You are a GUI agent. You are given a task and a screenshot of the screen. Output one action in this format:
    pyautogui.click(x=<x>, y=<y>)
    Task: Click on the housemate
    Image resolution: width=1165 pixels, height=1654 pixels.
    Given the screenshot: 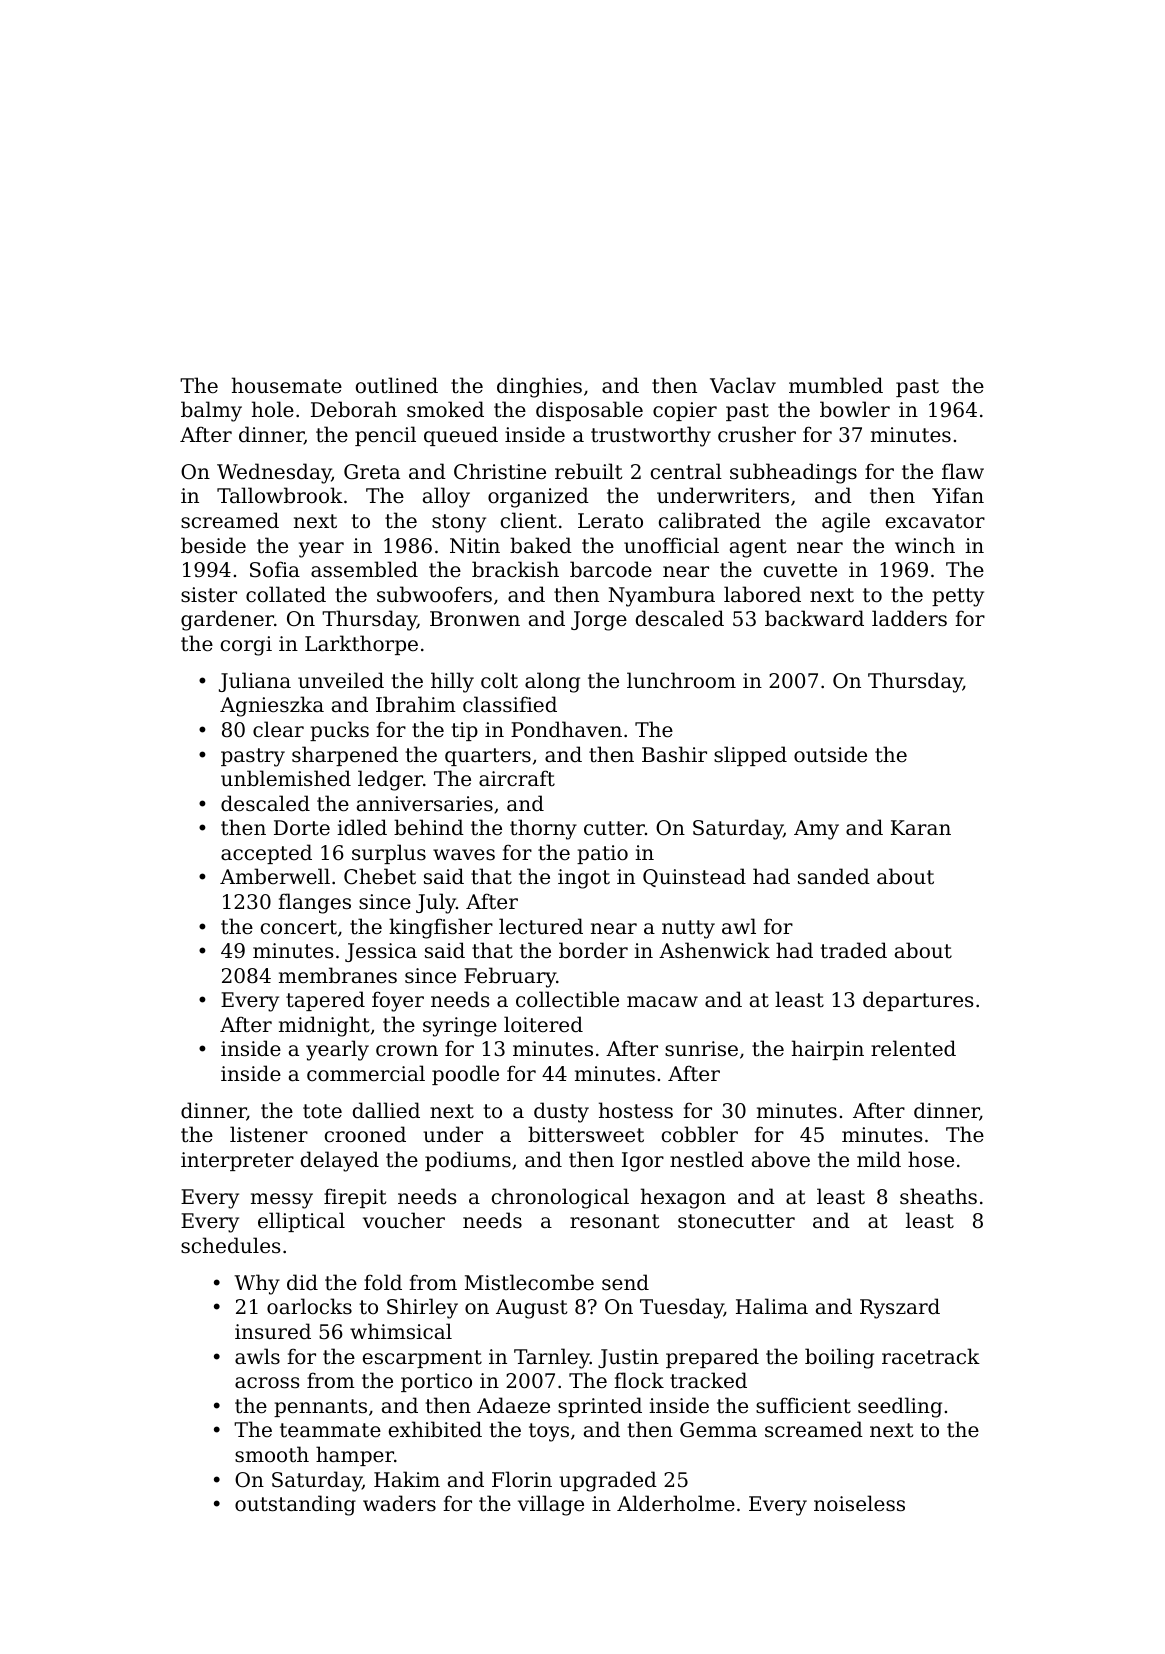 What is the action you would take?
    pyautogui.click(x=287, y=385)
